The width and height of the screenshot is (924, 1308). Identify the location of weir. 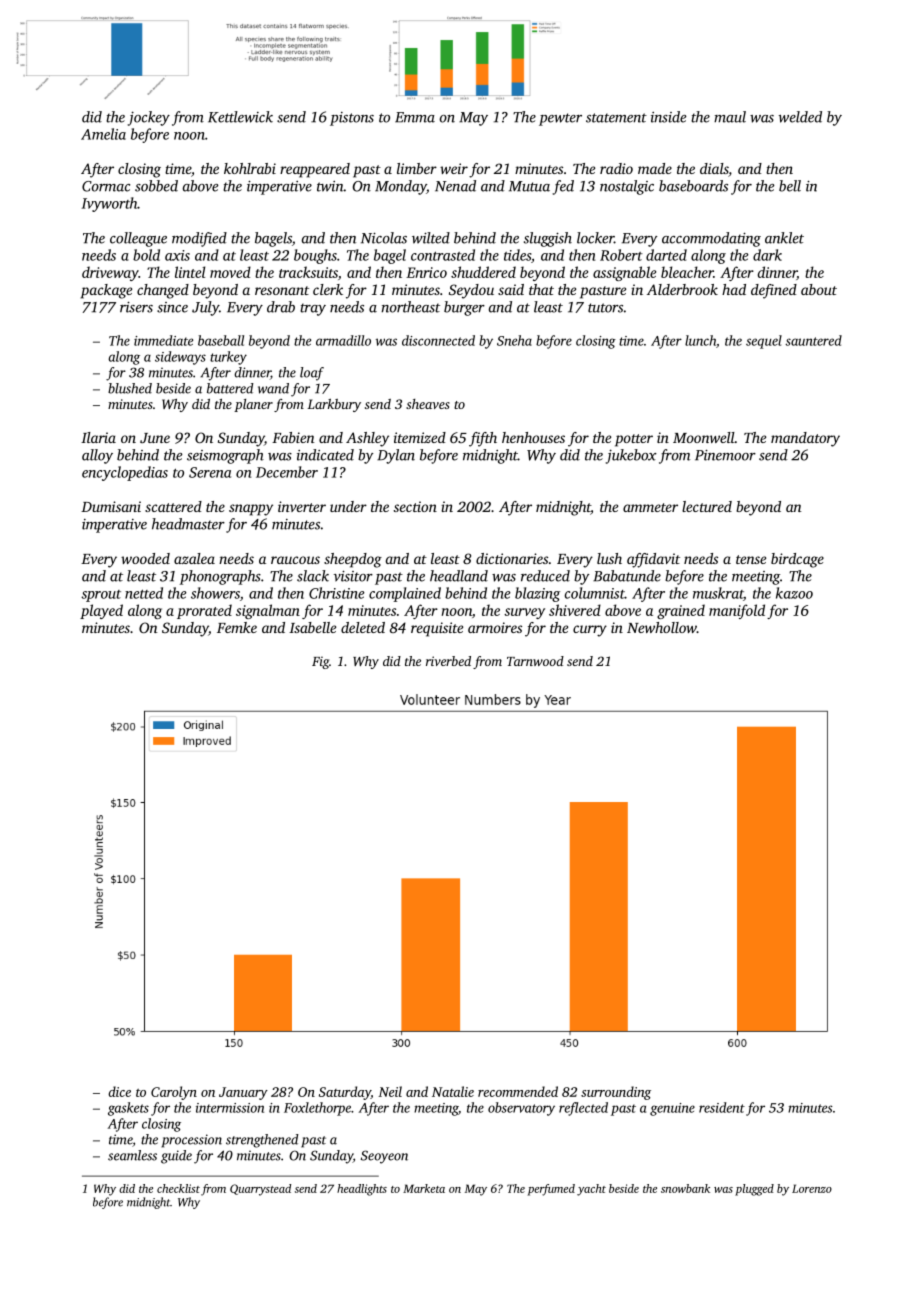
(454, 168).
